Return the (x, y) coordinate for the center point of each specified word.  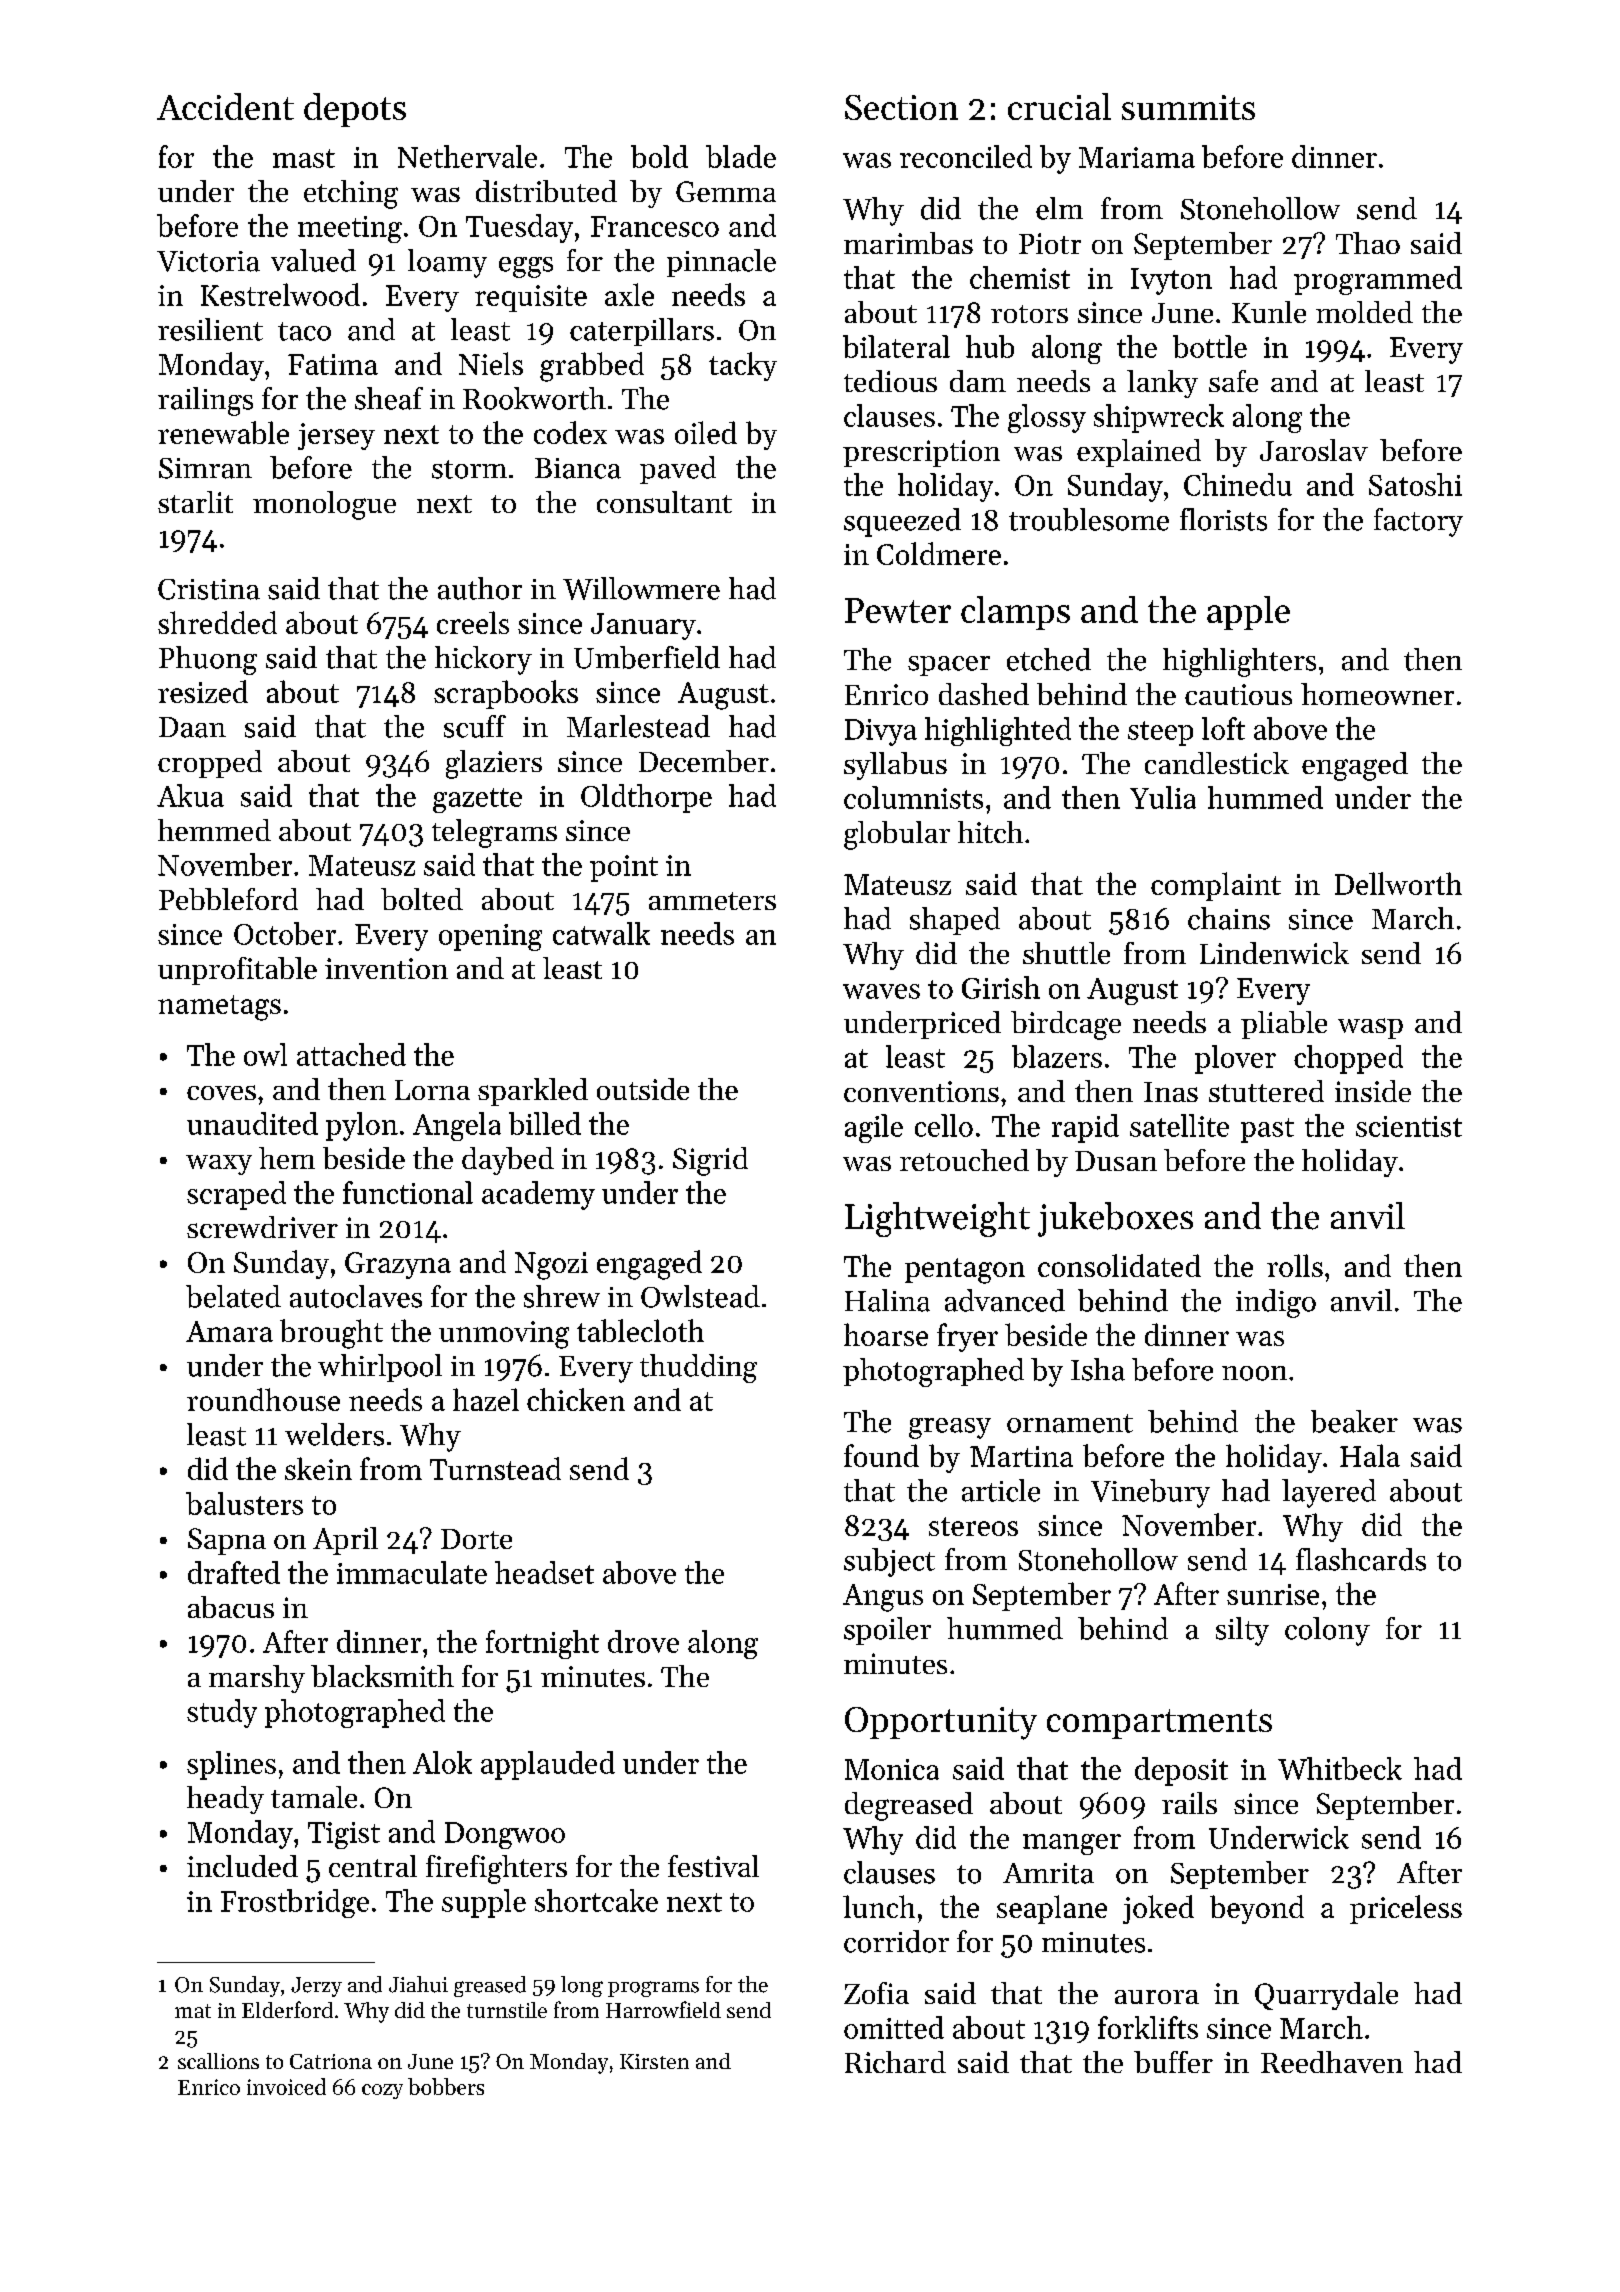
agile (874, 1128)
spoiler (887, 1631)
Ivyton (1171, 281)
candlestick (1217, 763)
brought (331, 1334)
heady (225, 1800)
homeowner (1377, 694)
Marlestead (638, 726)
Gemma (726, 191)
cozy (382, 2091)
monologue (324, 505)
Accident (225, 106)
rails (1189, 1803)
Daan (192, 727)
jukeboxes (1115, 1219)
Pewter (898, 610)
